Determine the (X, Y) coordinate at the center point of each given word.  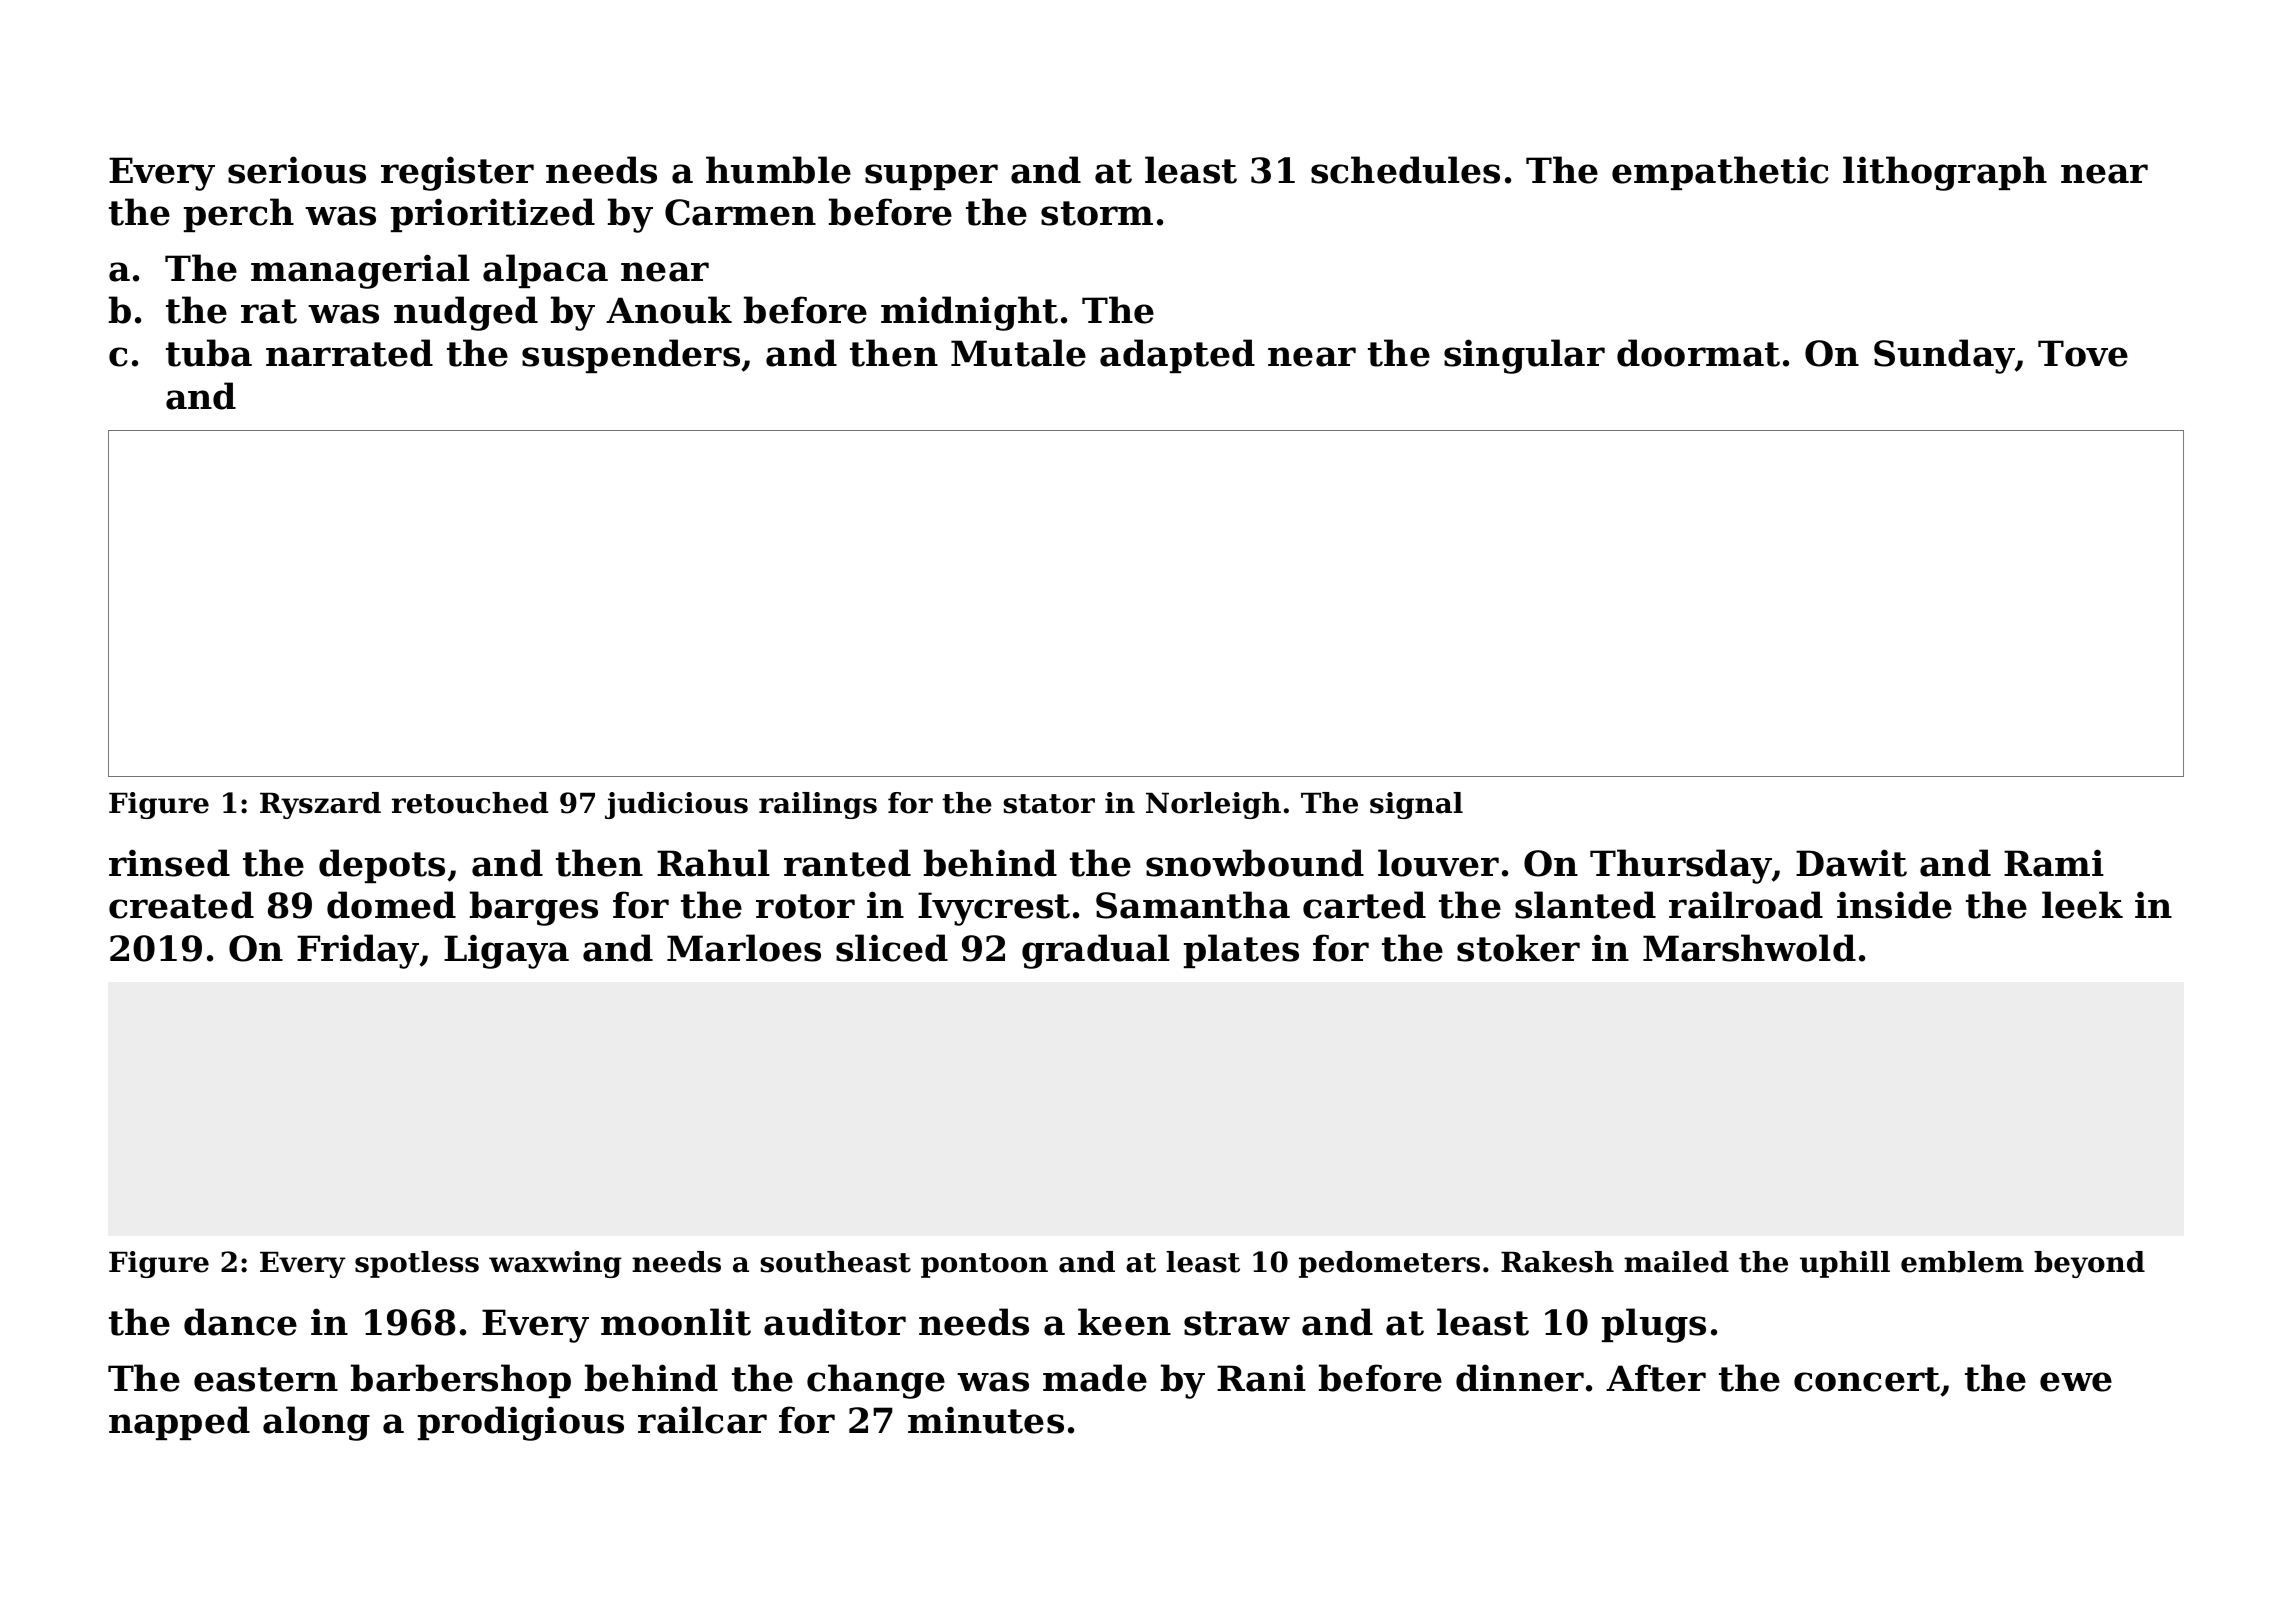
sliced (892, 948)
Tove (2083, 353)
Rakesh (1557, 1262)
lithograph (1945, 173)
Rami (2054, 863)
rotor (805, 906)
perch (239, 215)
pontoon (984, 1265)
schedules (1405, 170)
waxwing (555, 1264)
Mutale (1018, 353)
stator (1049, 804)
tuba (209, 353)
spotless (417, 1264)
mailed (1676, 1262)
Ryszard (320, 805)
